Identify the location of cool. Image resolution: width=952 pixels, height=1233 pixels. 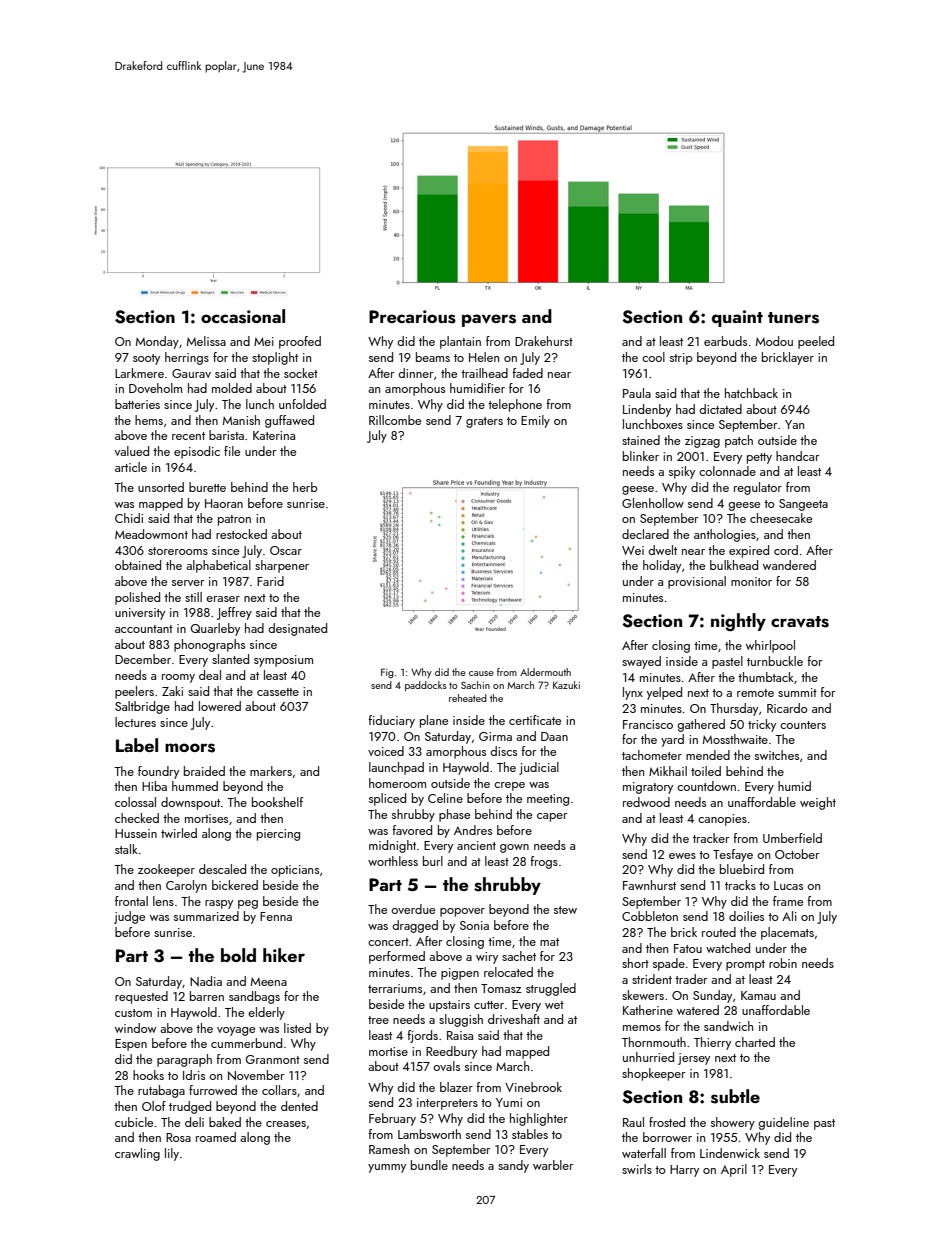
(653, 357).
